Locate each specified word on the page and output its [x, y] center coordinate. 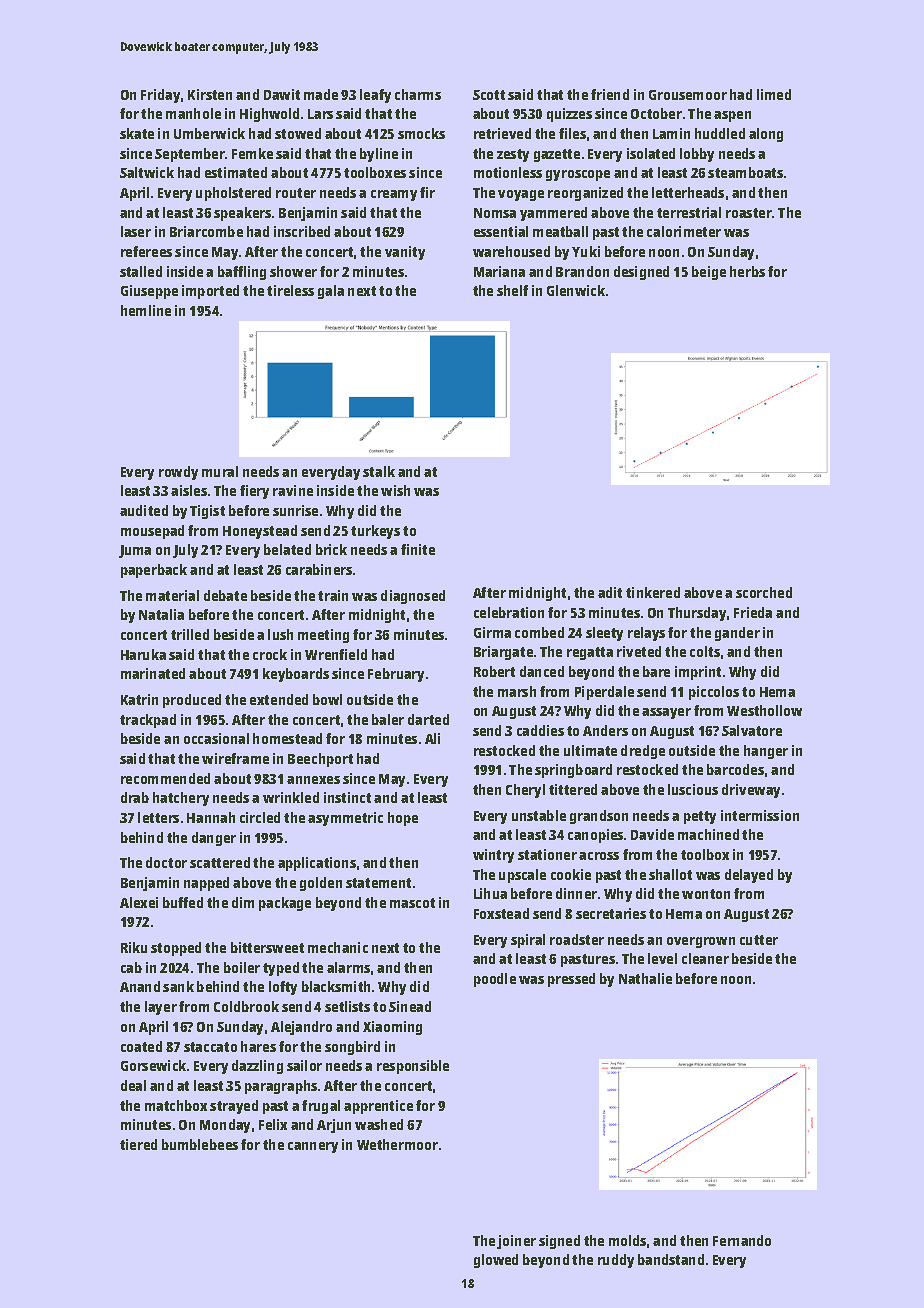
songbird [352, 1048]
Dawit [282, 94]
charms [418, 94]
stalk [379, 471]
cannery [313, 1147]
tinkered [653, 592]
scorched [764, 592]
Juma [135, 551]
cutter [759, 940]
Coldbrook [246, 1006]
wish [395, 490]
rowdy [178, 473]
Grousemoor [688, 95]
